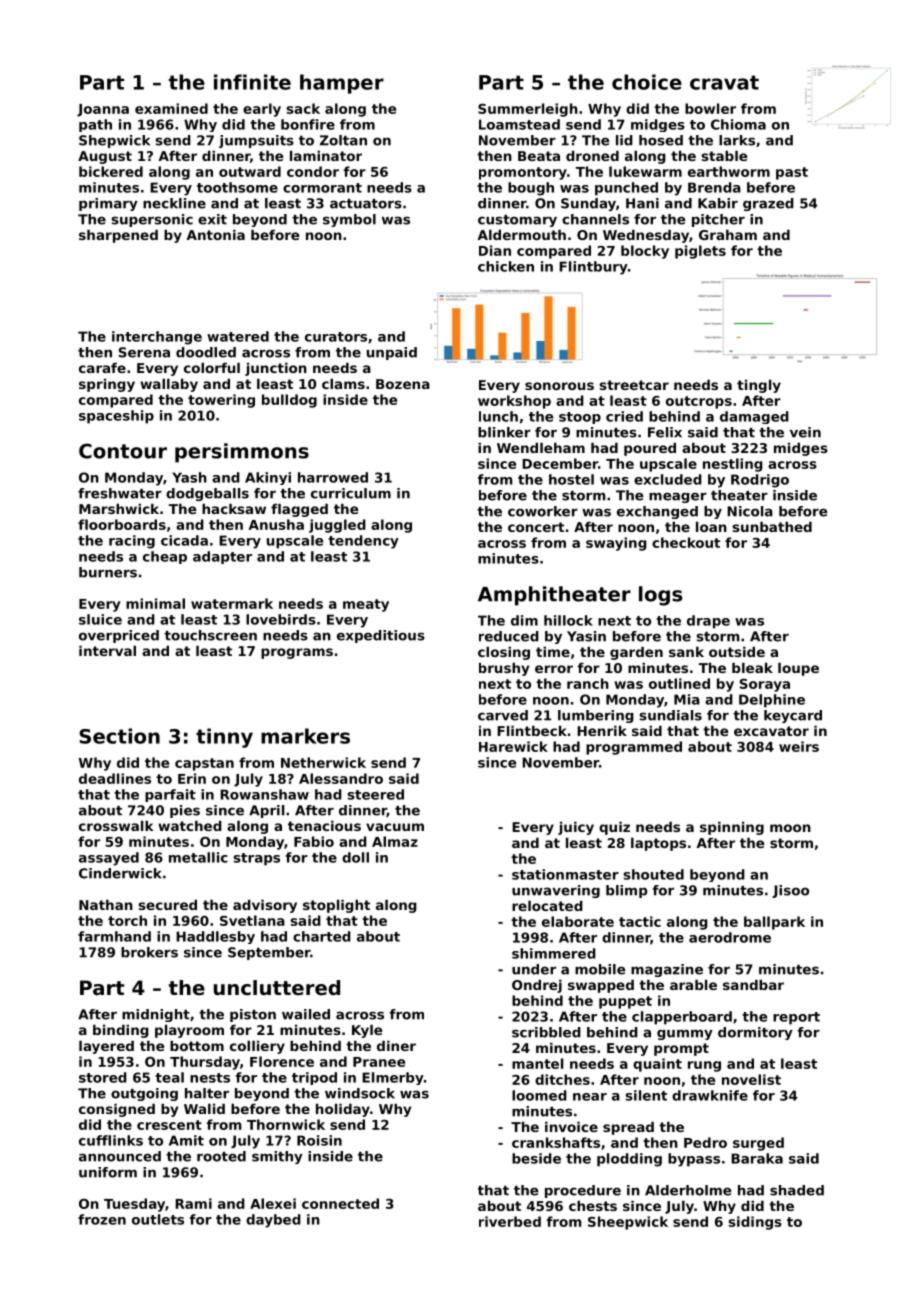  Describe the element at coordinates (658, 844) in the document. I see `laptops` at that location.
